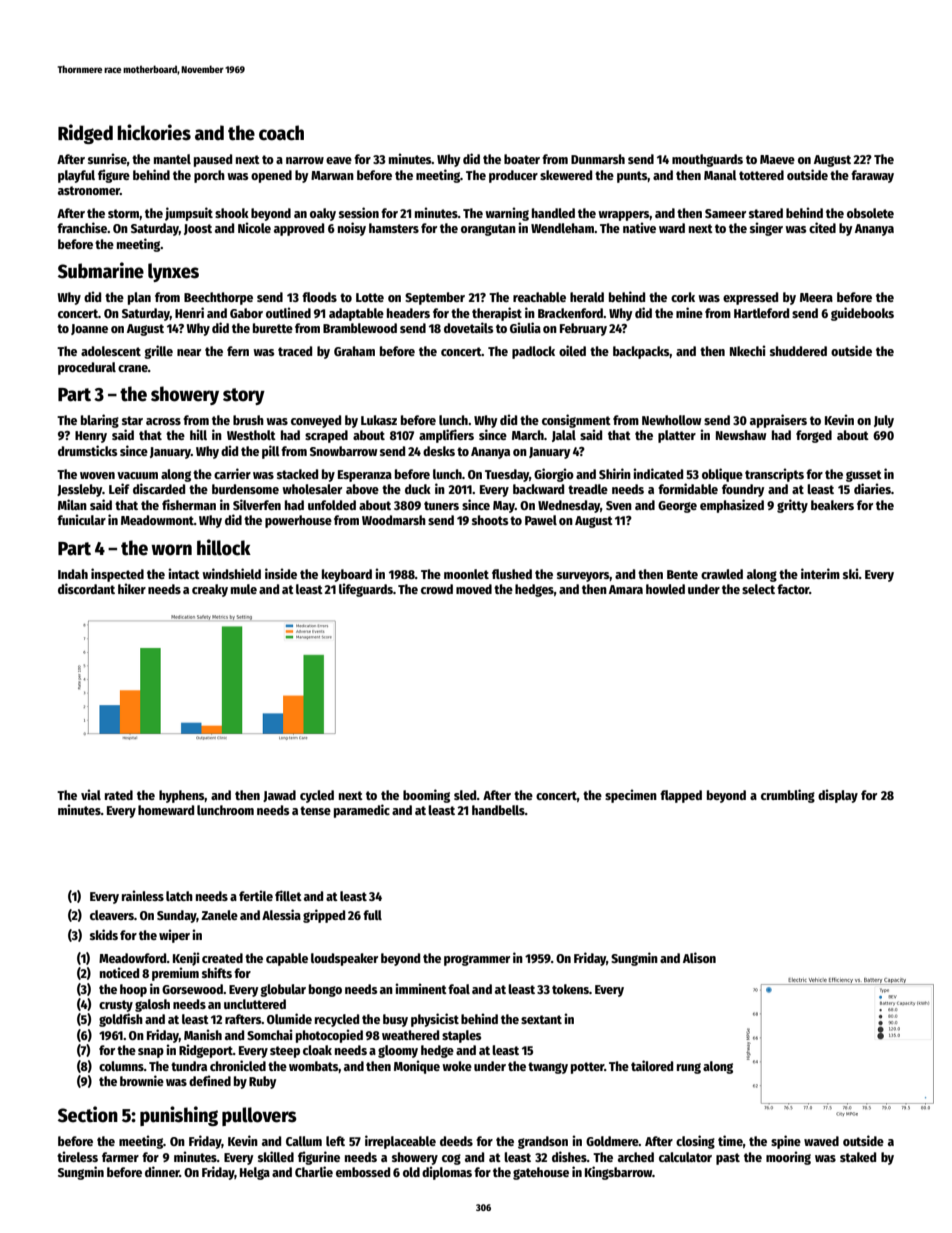  I want to click on boater, so click(522, 159).
